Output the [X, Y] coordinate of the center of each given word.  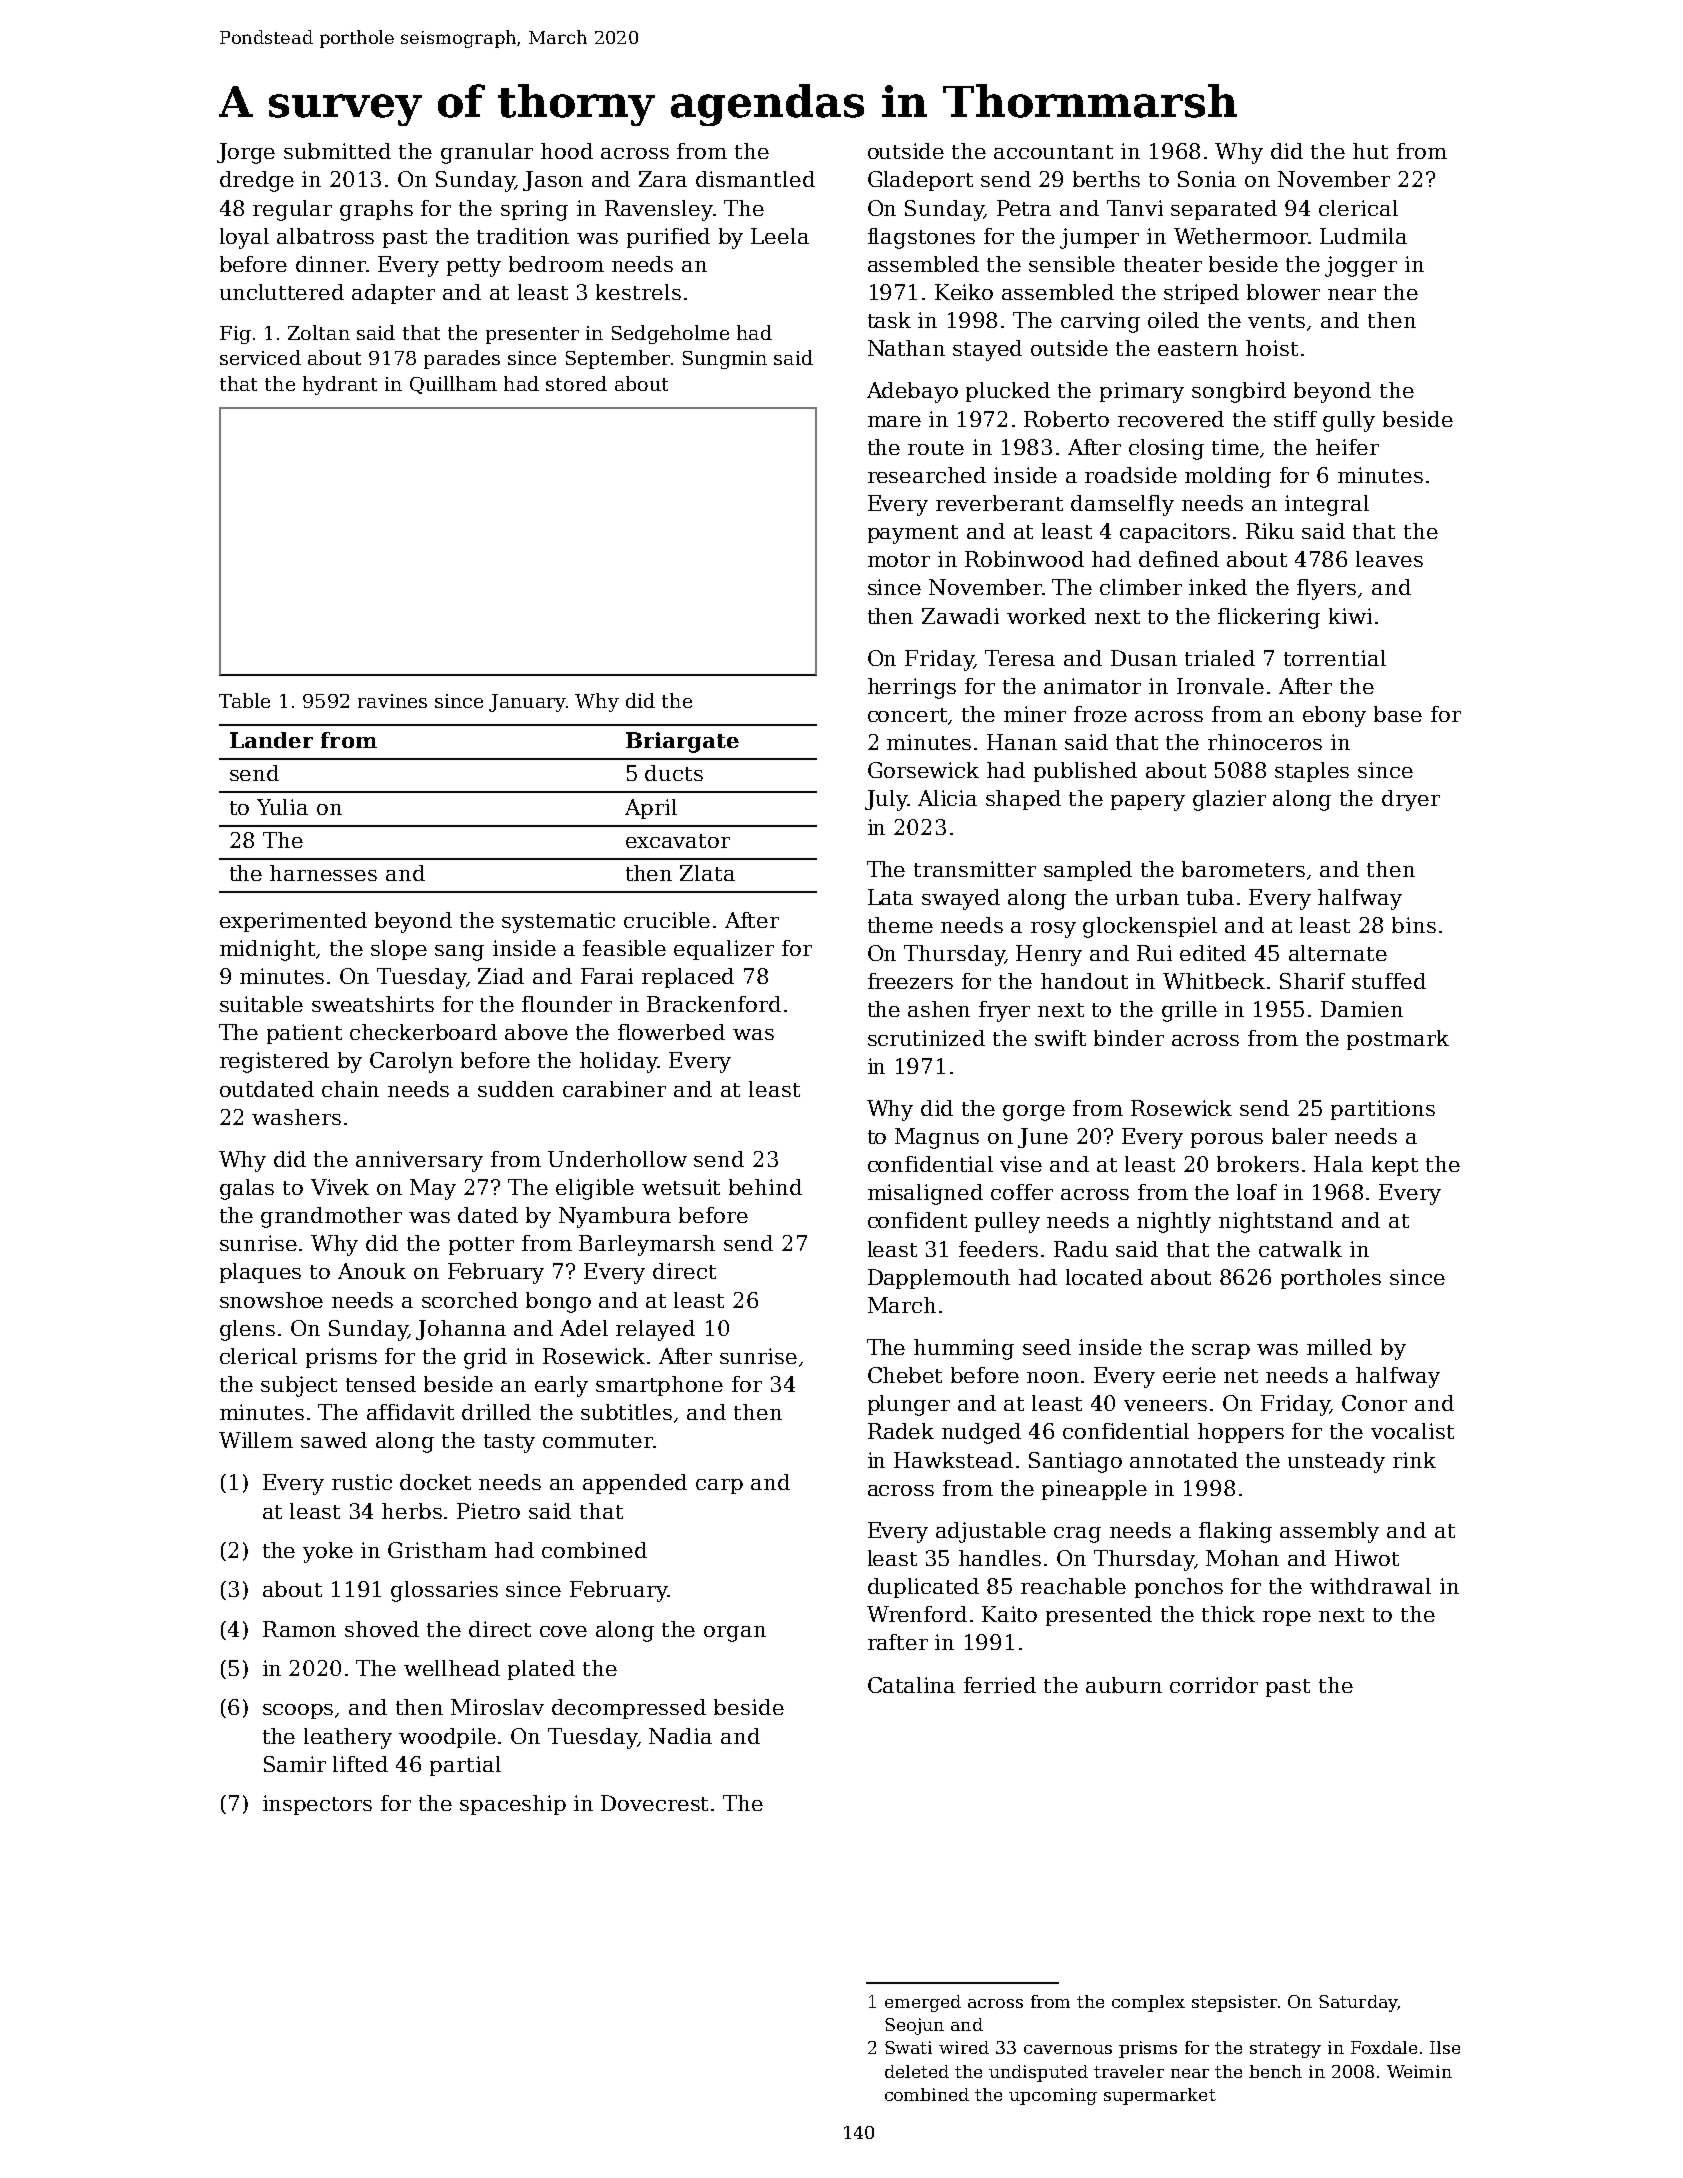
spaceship [513, 1805]
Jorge [246, 153]
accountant [1053, 152]
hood [567, 151]
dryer [1411, 800]
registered [274, 1062]
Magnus [937, 1138]
